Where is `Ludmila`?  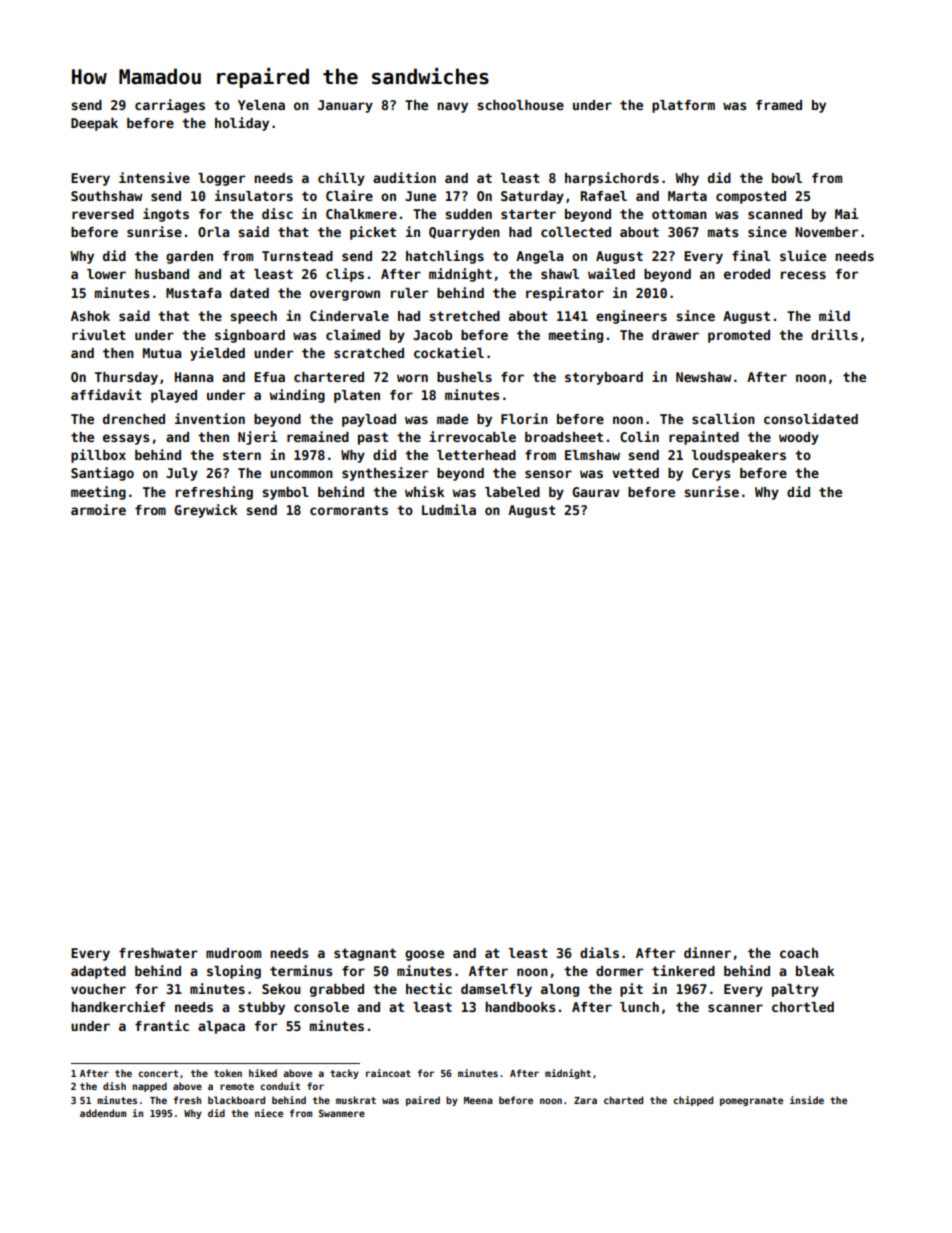 Ludmila is located at coordinates (449, 509).
